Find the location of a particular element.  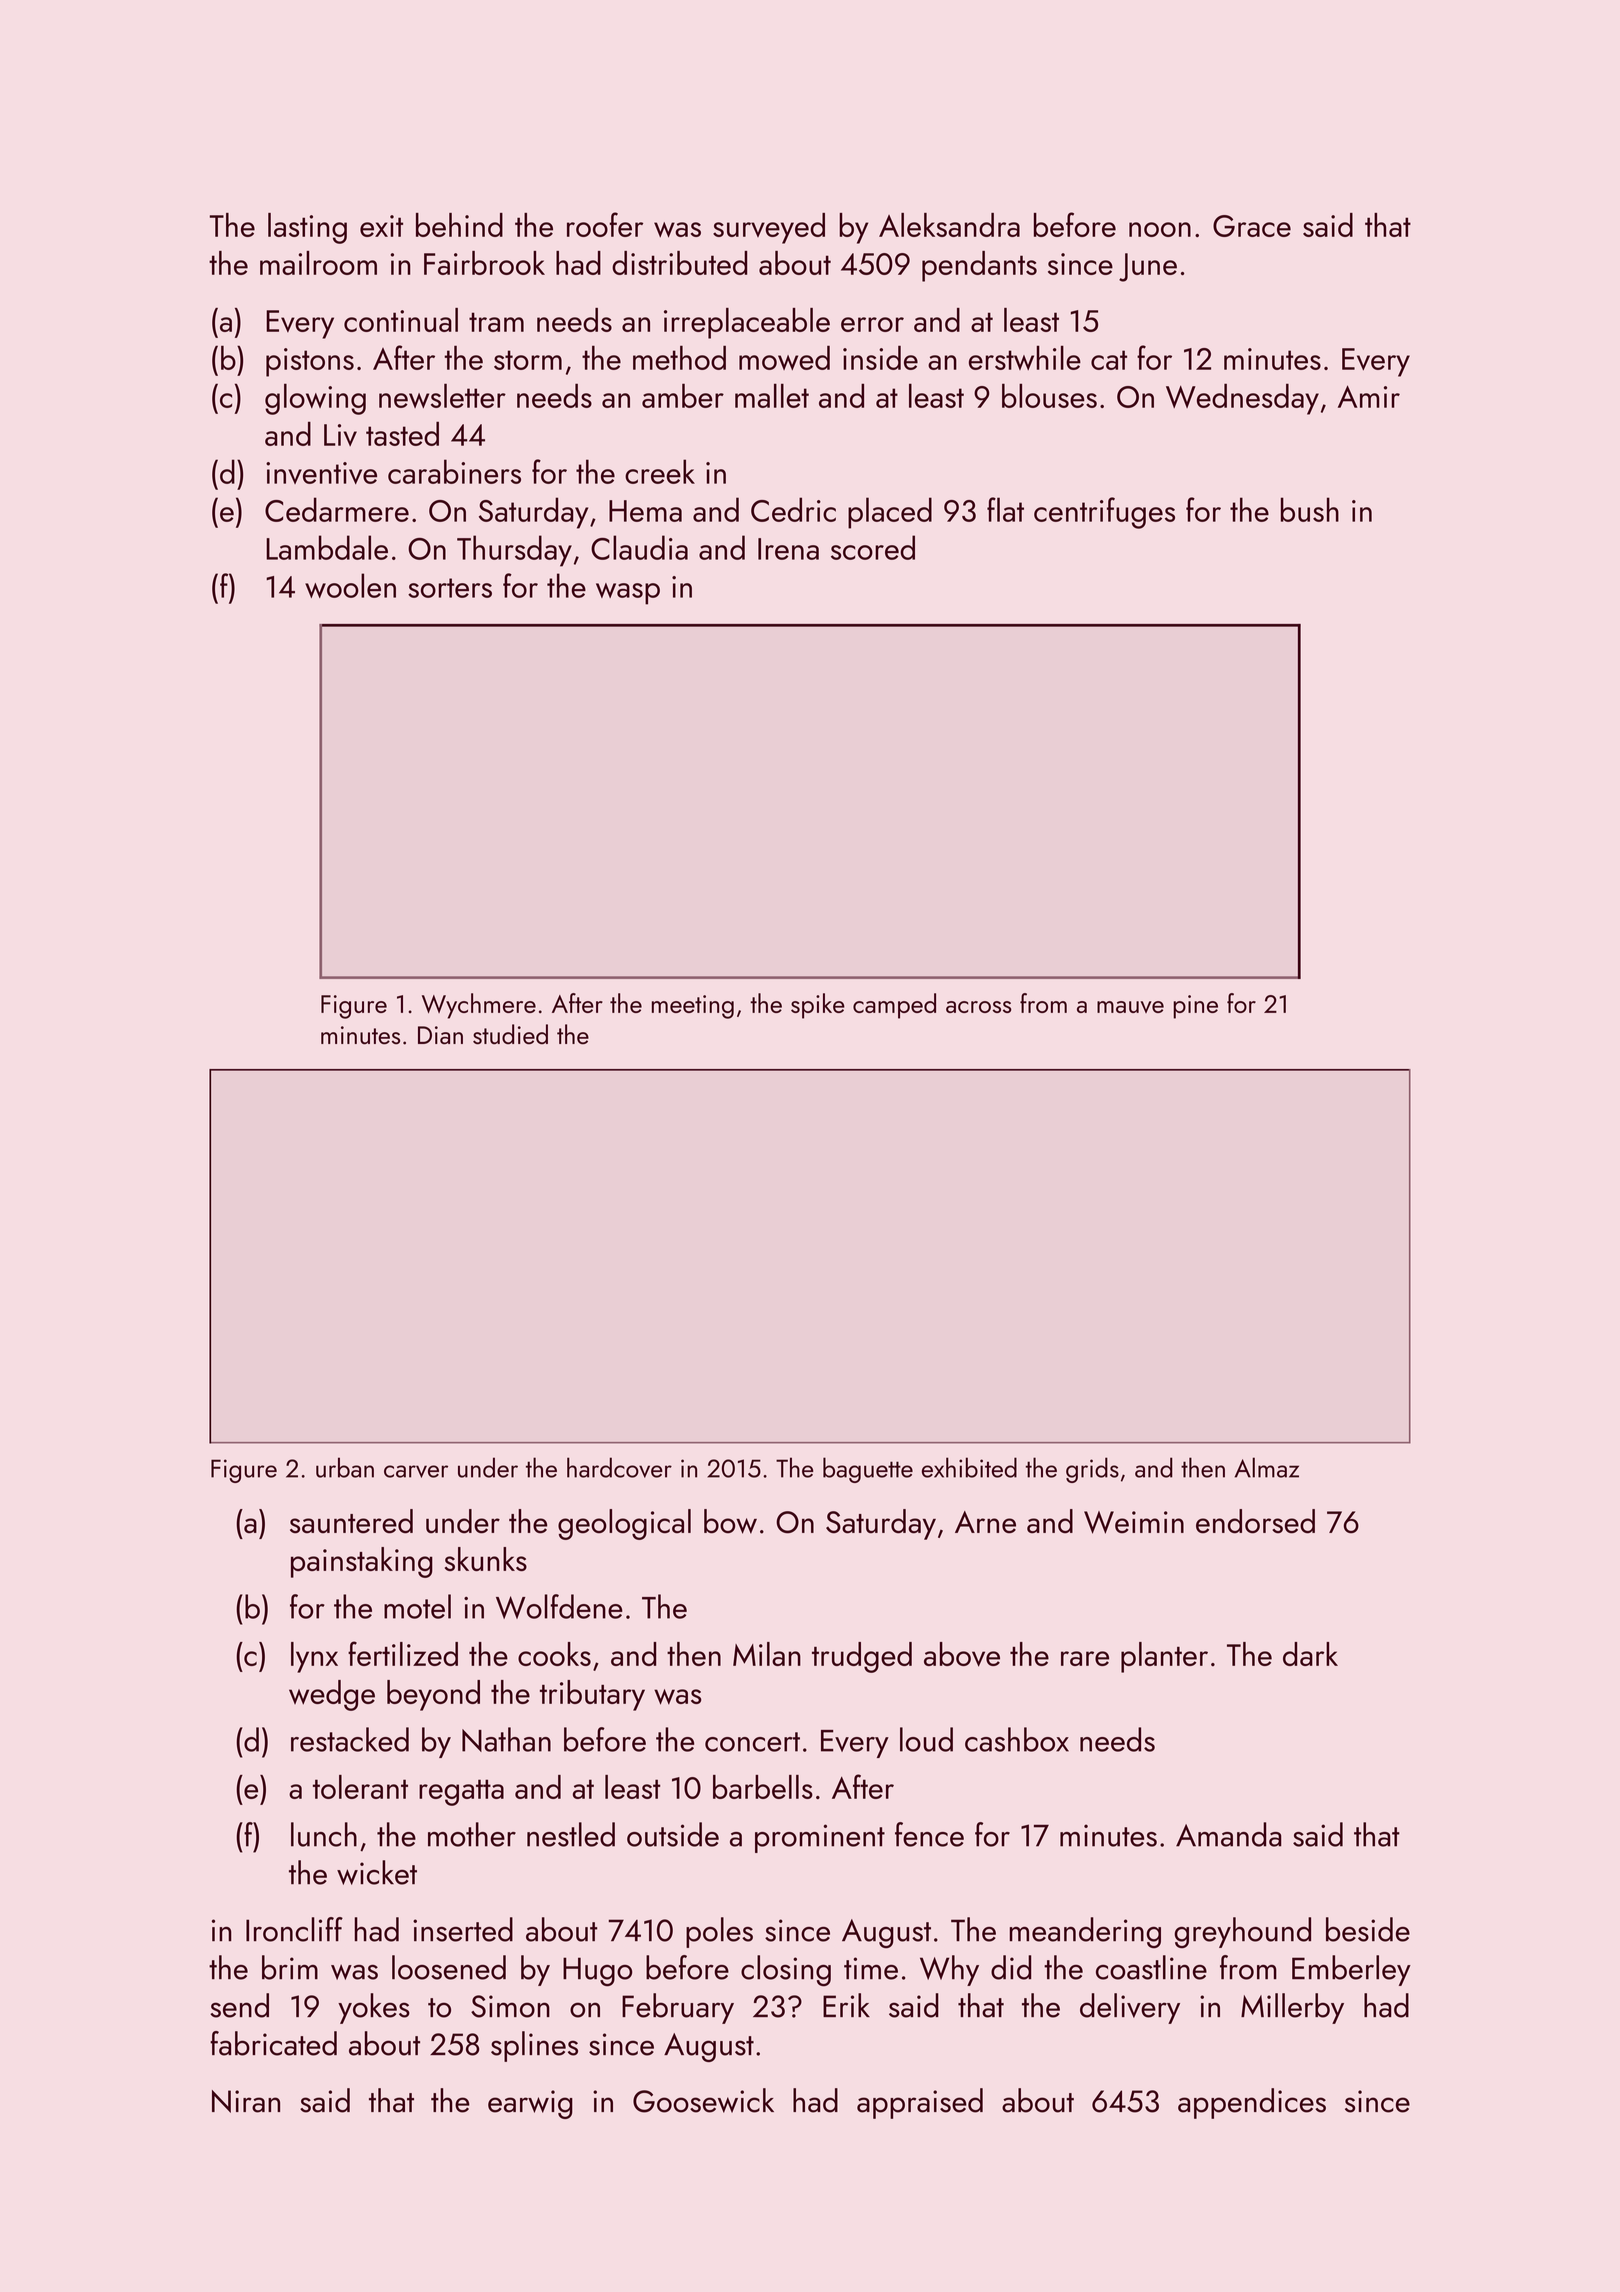

prominent is located at coordinates (820, 1838).
